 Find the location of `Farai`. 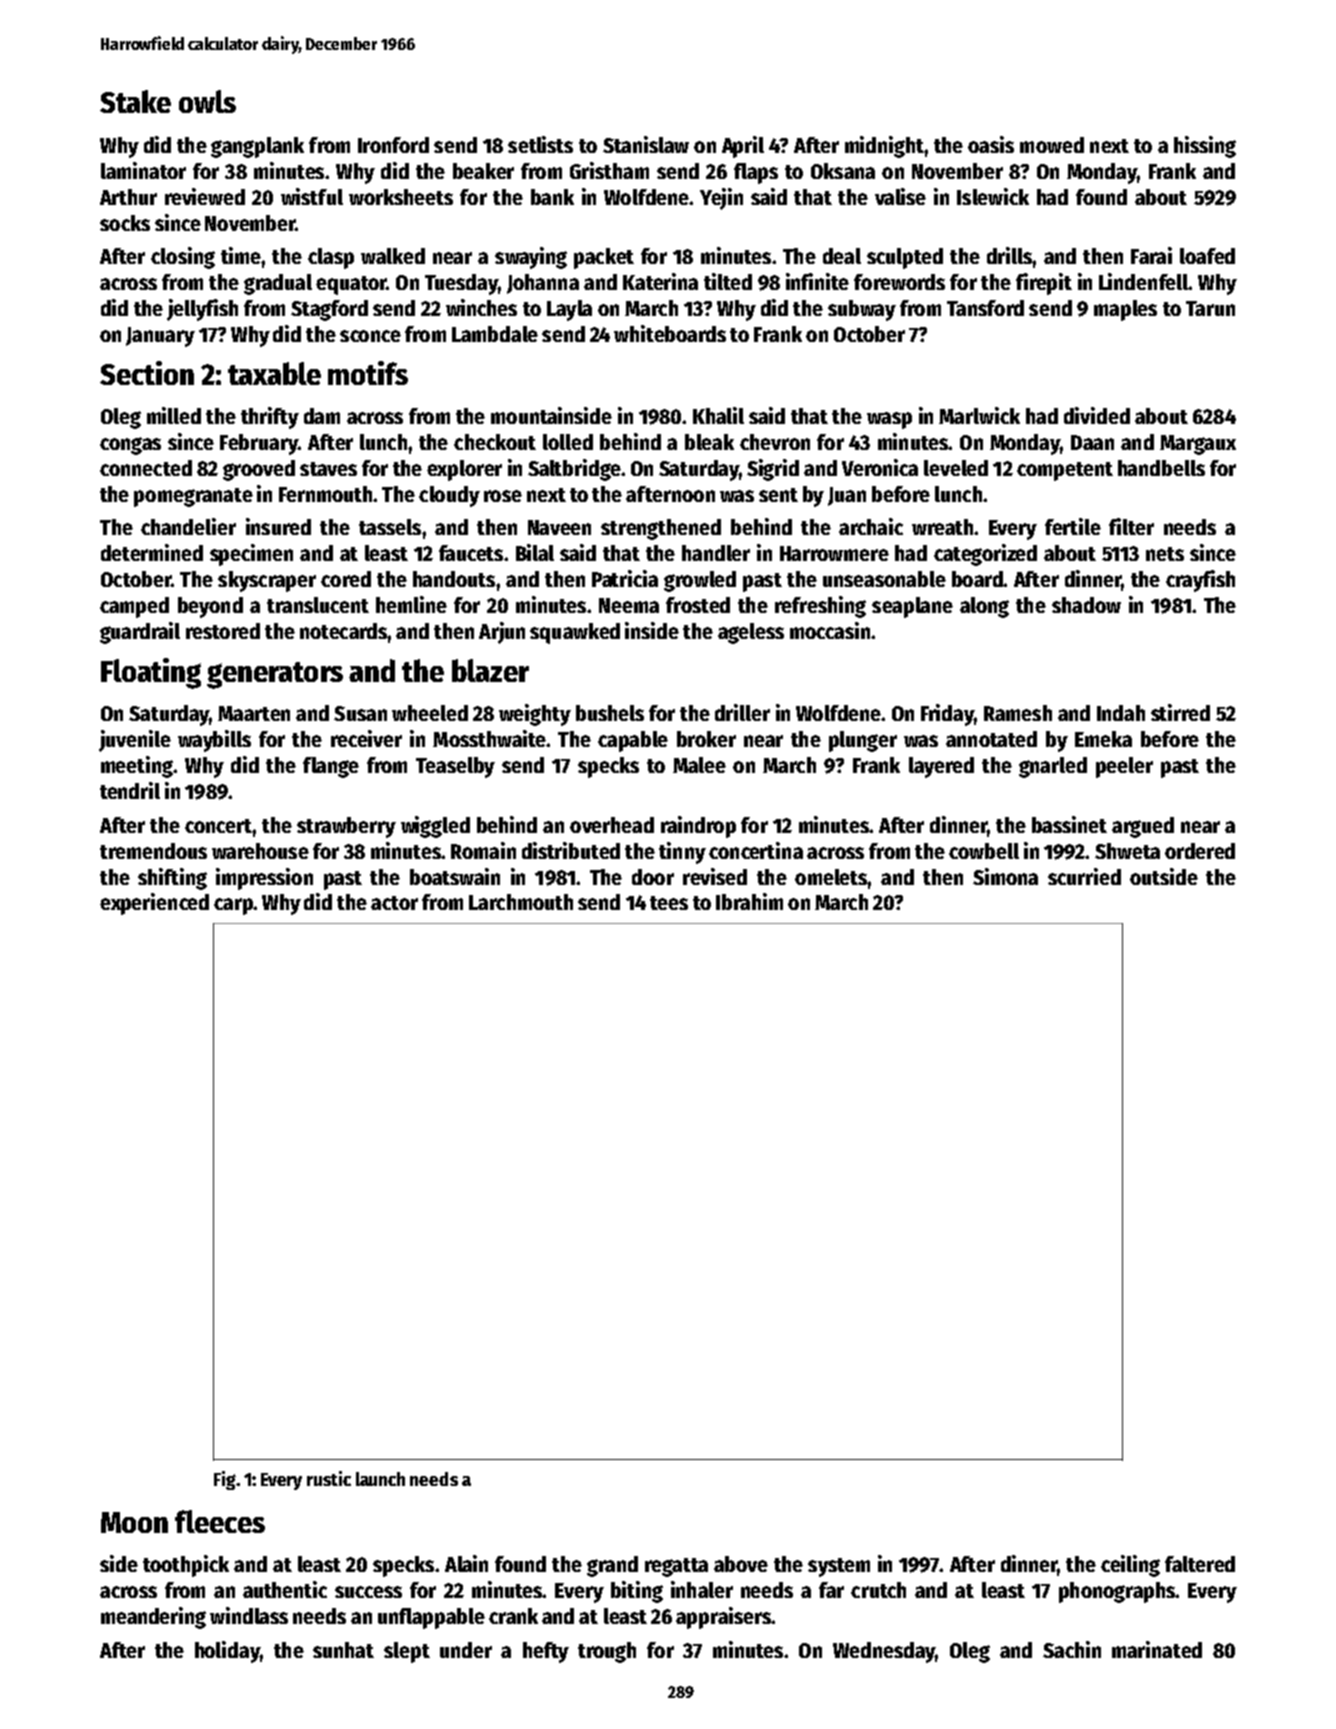

Farai is located at coordinates (1151, 255).
